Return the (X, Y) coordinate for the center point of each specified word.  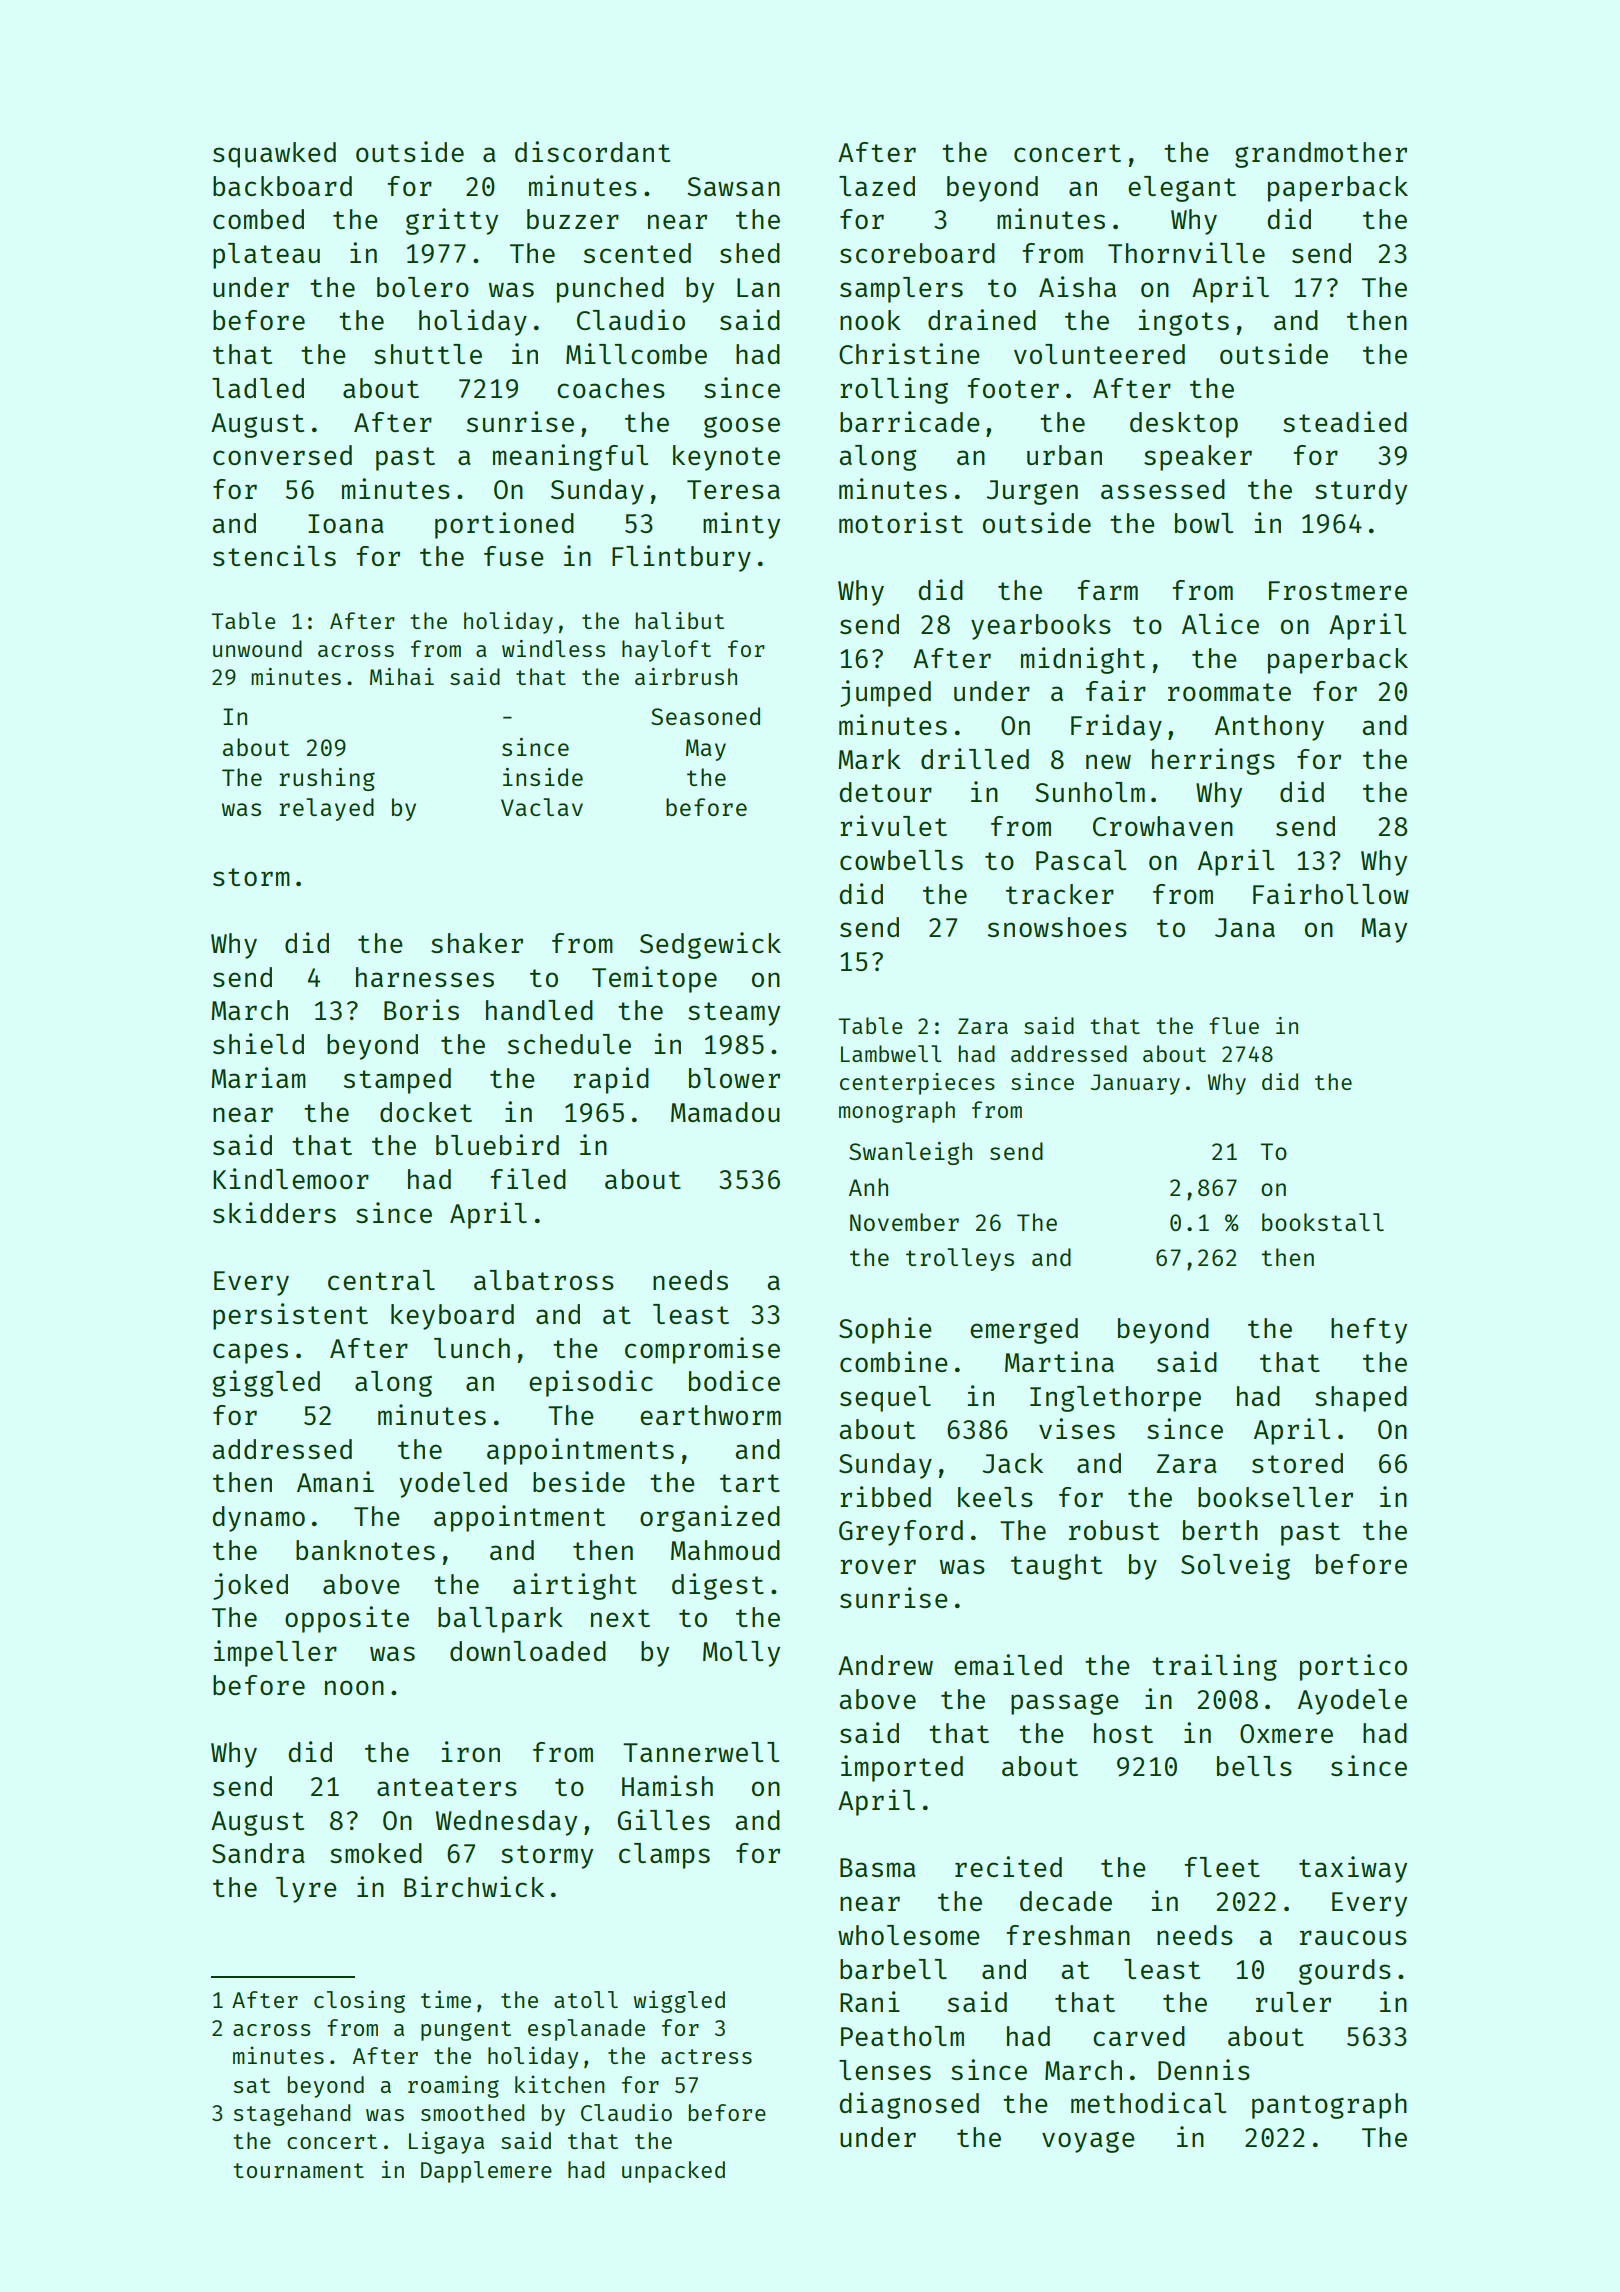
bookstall (1323, 1222)
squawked (274, 155)
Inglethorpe (1115, 1399)
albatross (544, 1280)
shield (258, 1043)
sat (252, 2085)
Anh (868, 1187)
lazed (877, 186)
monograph (897, 1112)
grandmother (1321, 155)
